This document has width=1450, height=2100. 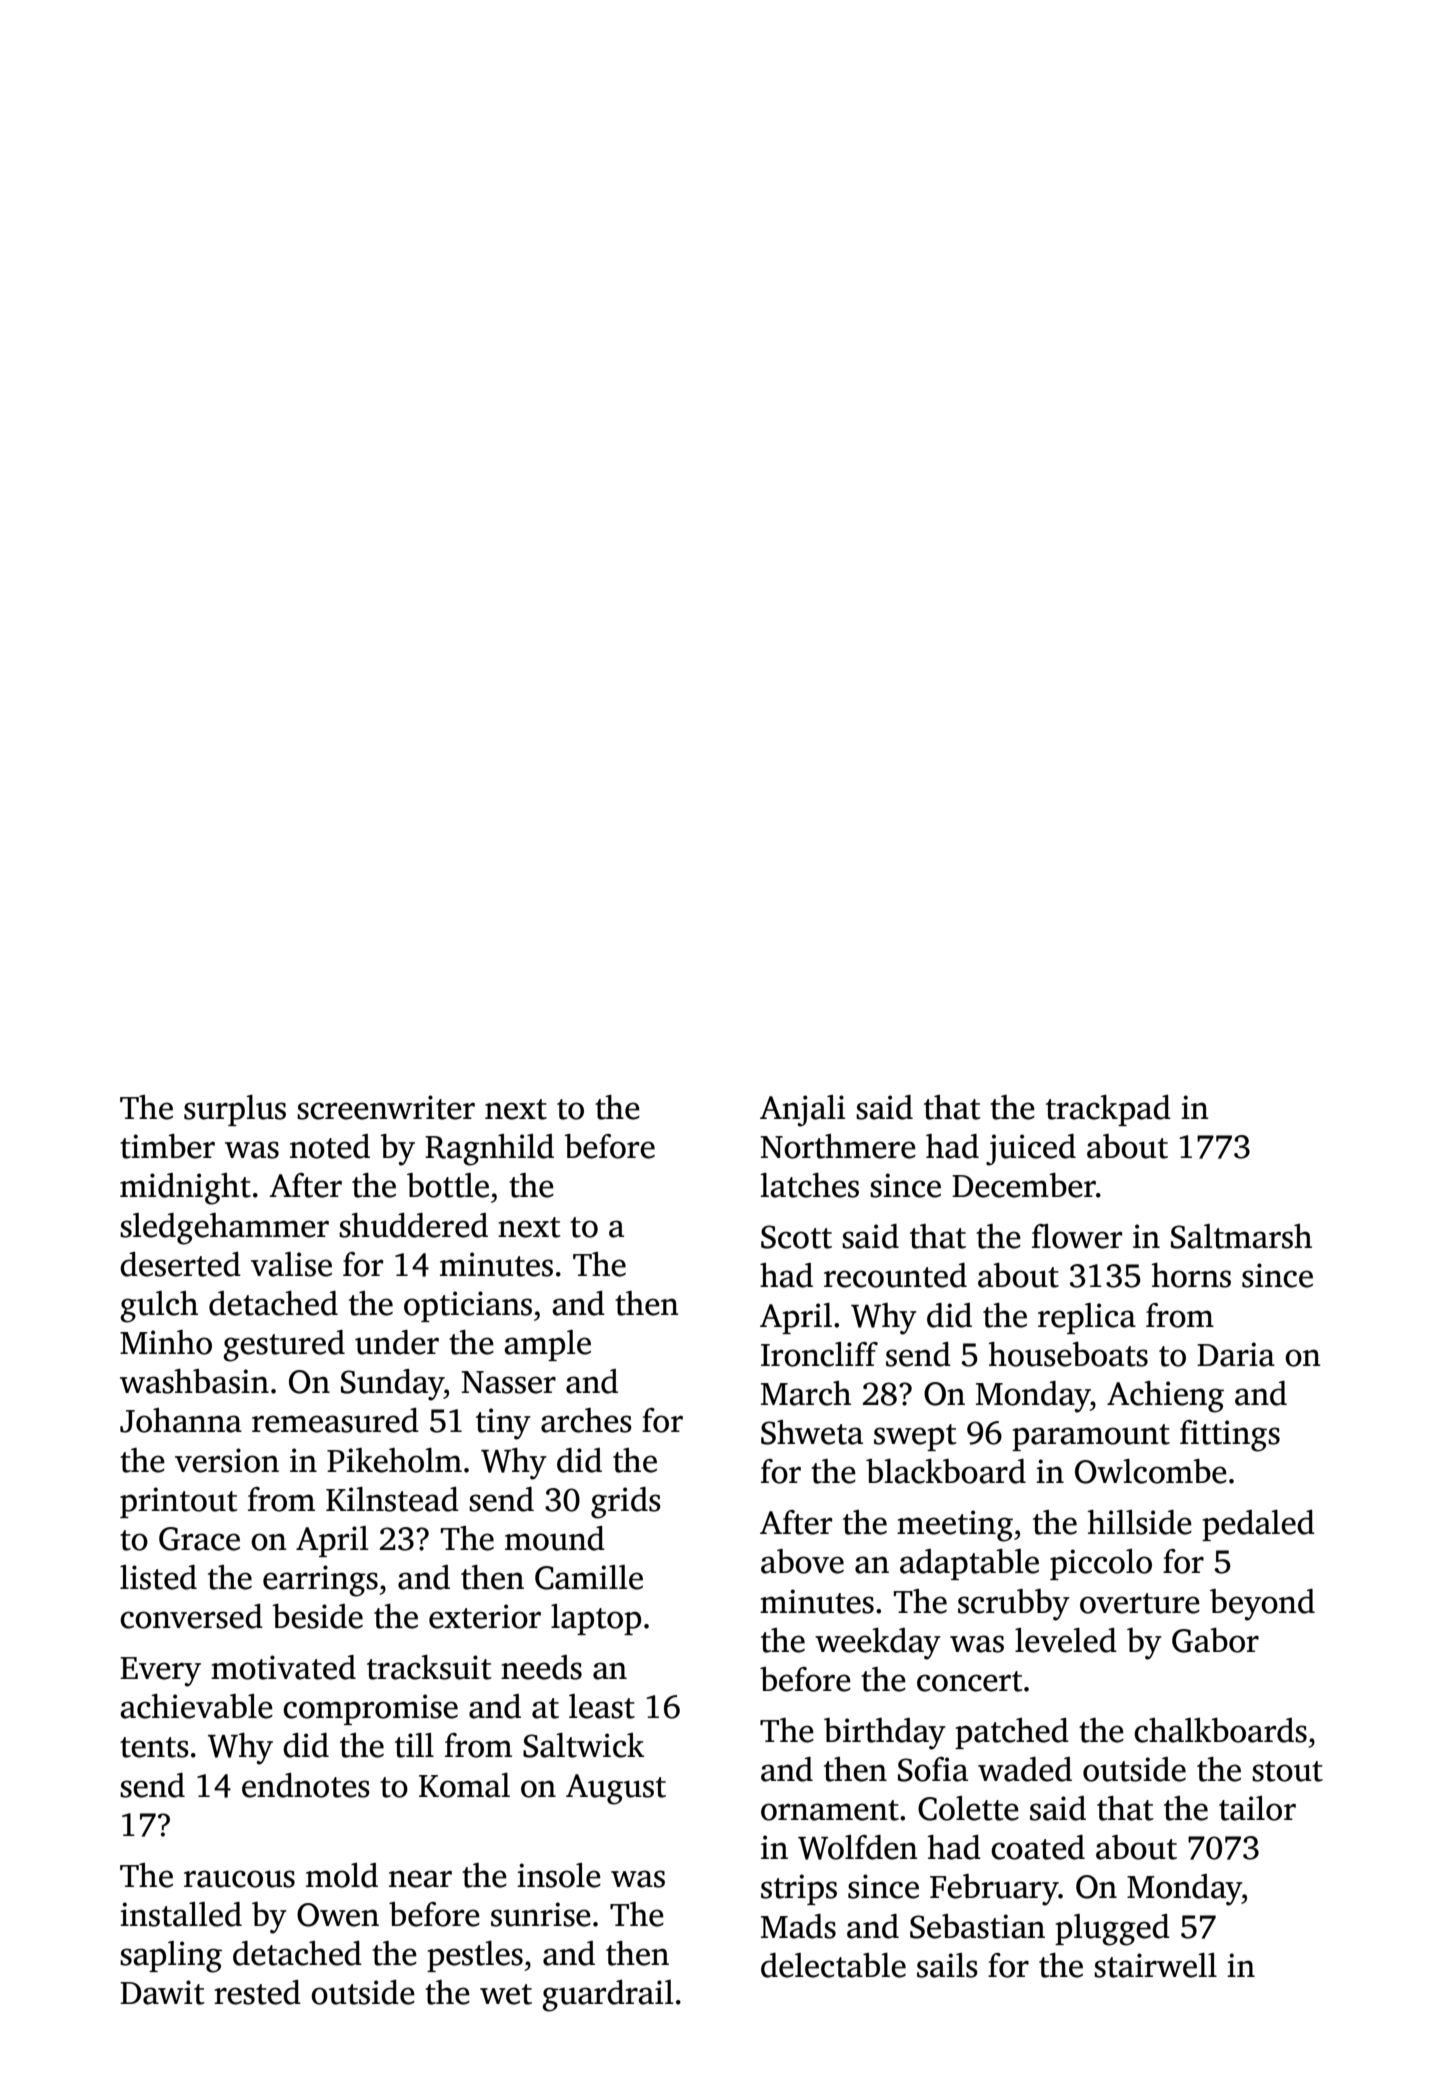 I want to click on scrubby, so click(x=1014, y=1605).
